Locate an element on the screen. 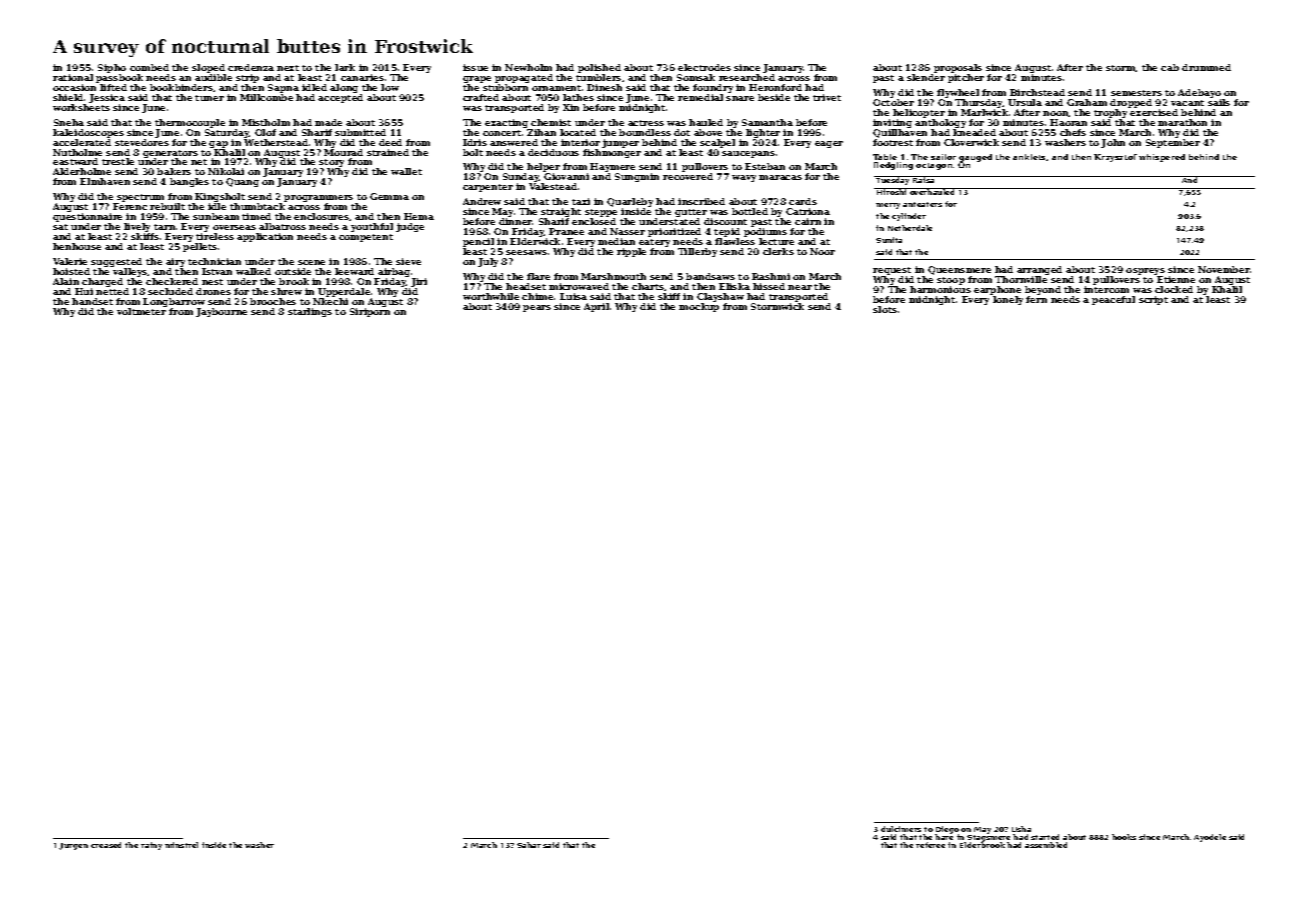  cab is located at coordinates (1170, 67).
